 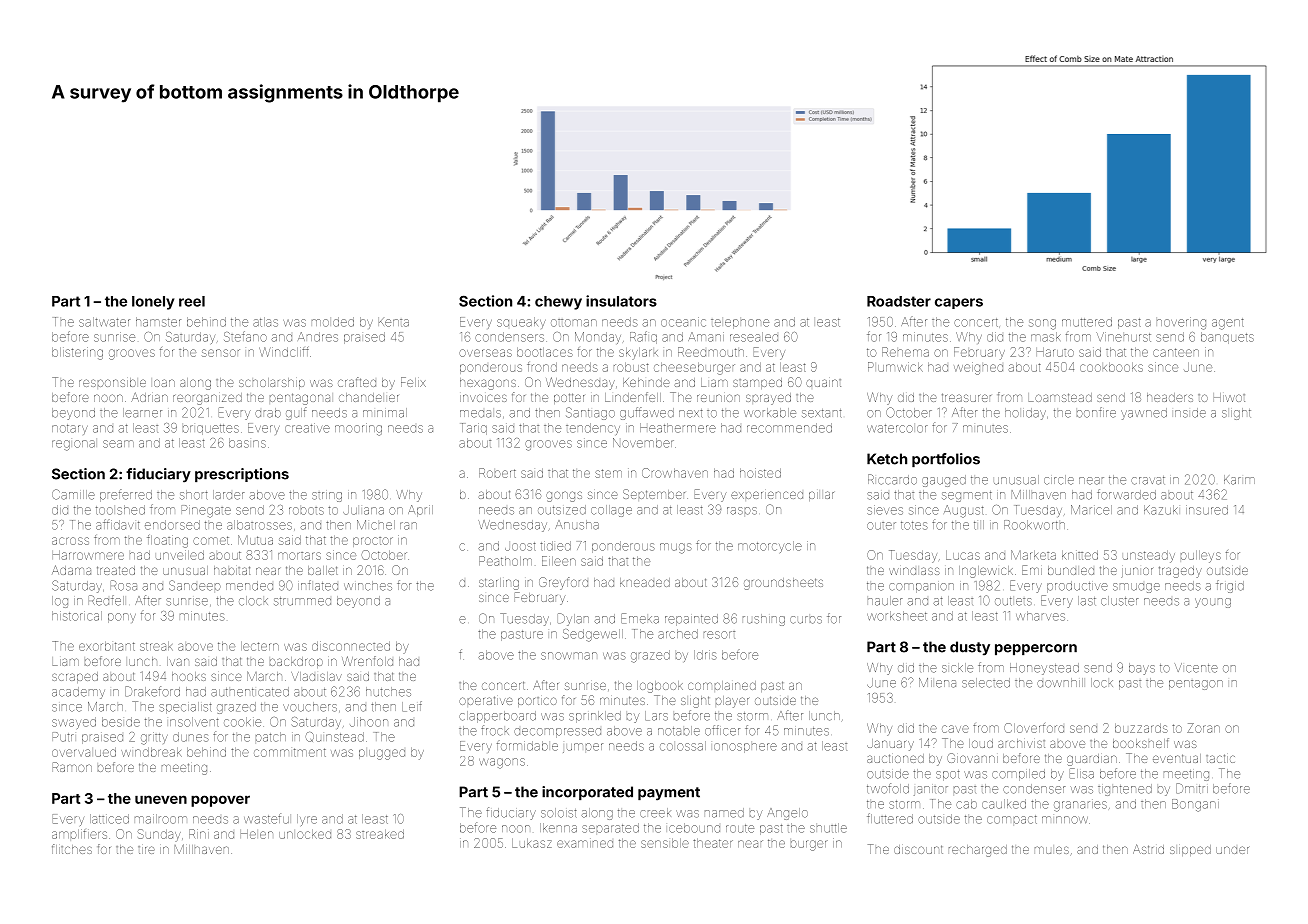 I want to click on resort, so click(x=719, y=635).
